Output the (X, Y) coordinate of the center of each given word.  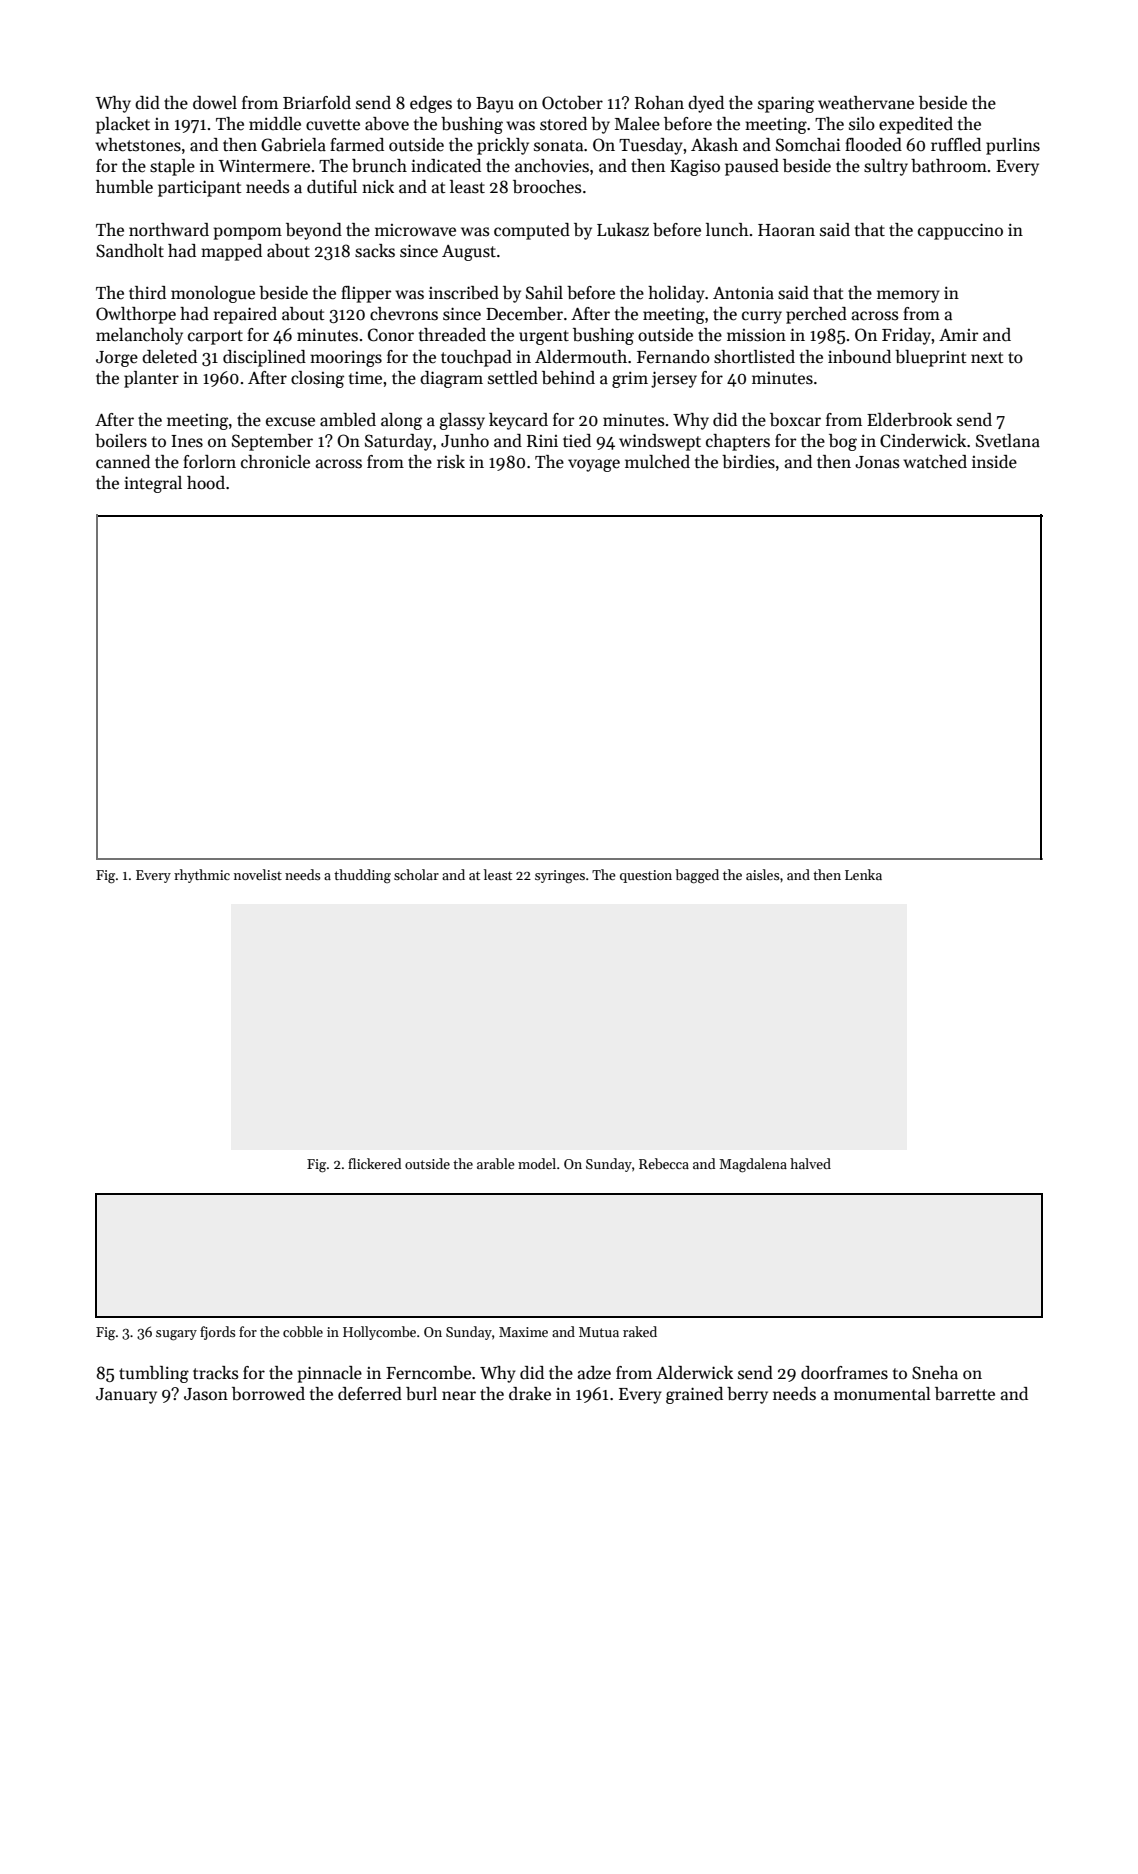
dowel (215, 103)
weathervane (866, 103)
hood (206, 483)
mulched (657, 462)
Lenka (863, 874)
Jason (206, 1394)
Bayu (495, 105)
